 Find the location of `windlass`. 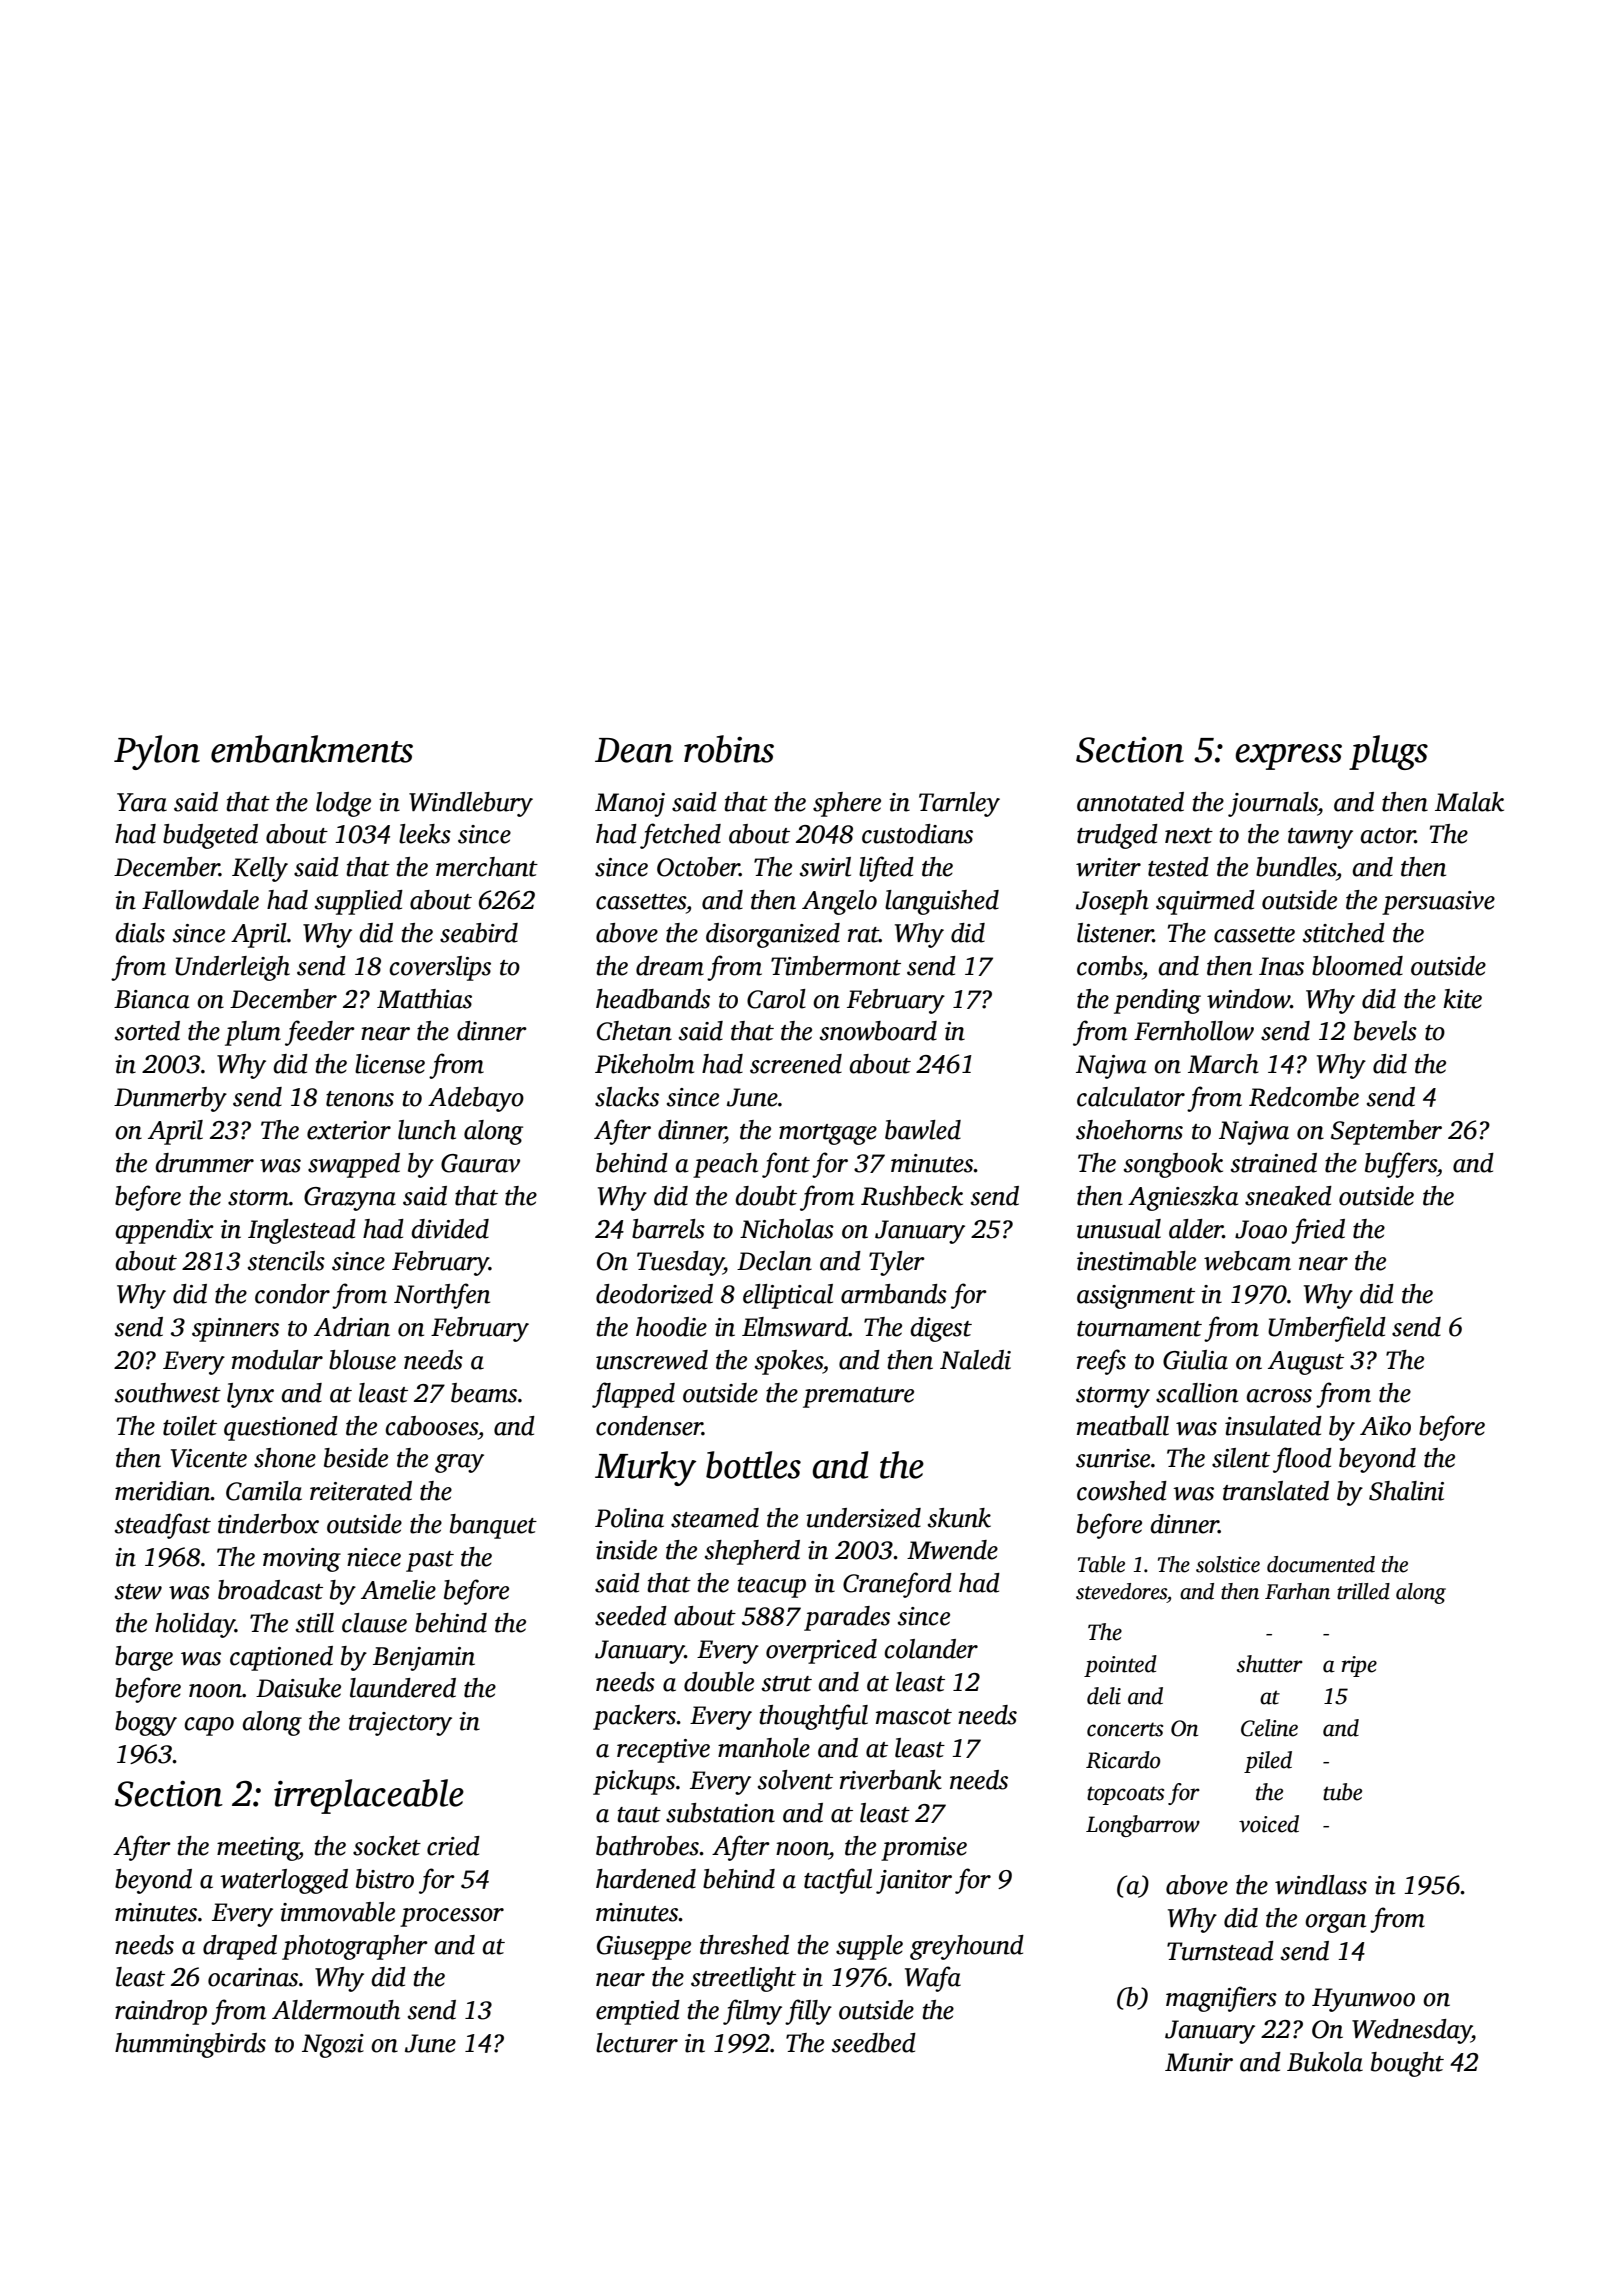

windlass is located at coordinates (1321, 1885).
